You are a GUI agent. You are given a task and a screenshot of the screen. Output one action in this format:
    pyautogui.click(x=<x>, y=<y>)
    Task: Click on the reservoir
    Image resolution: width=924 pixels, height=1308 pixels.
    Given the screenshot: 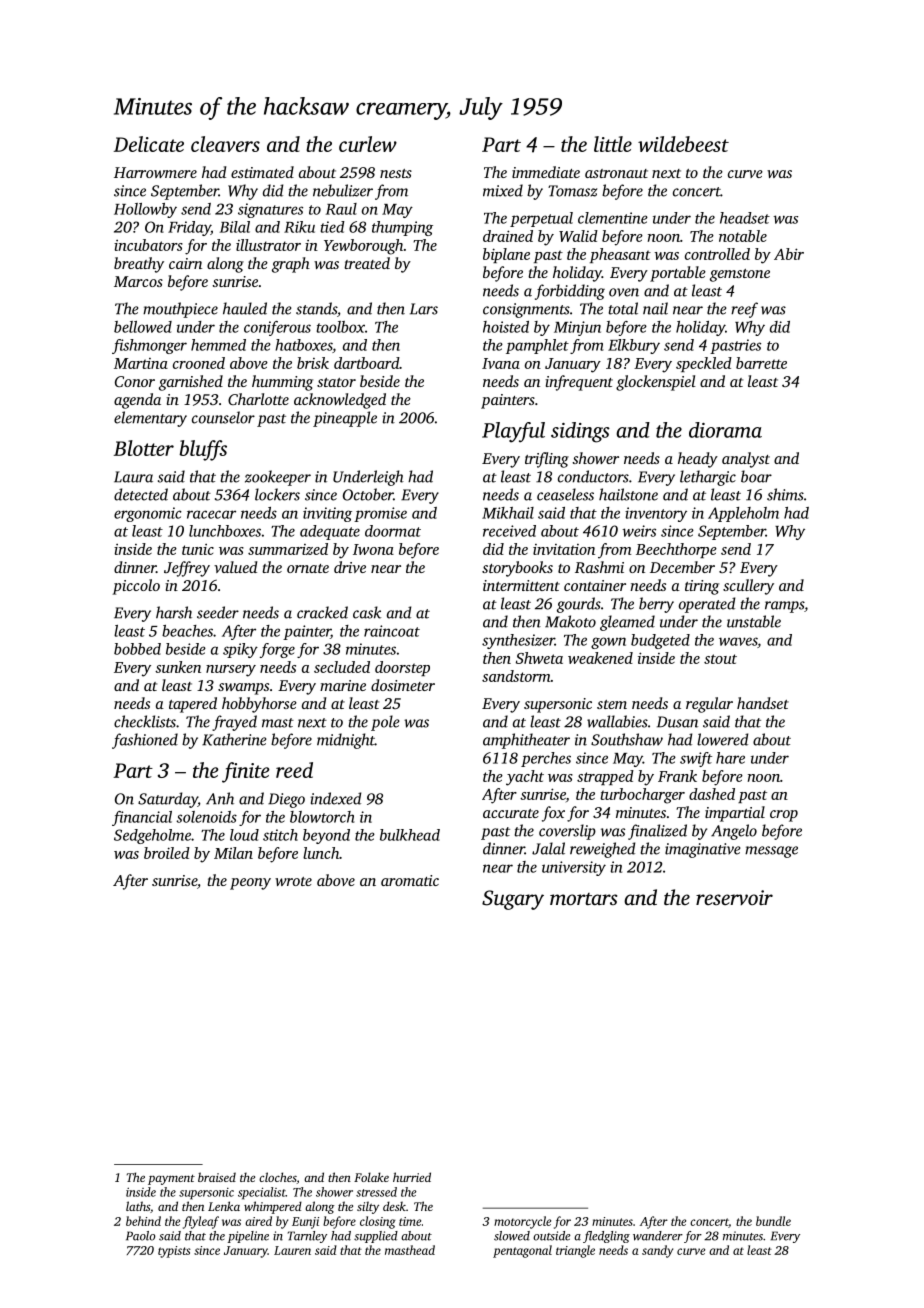 What is the action you would take?
    pyautogui.click(x=734, y=897)
